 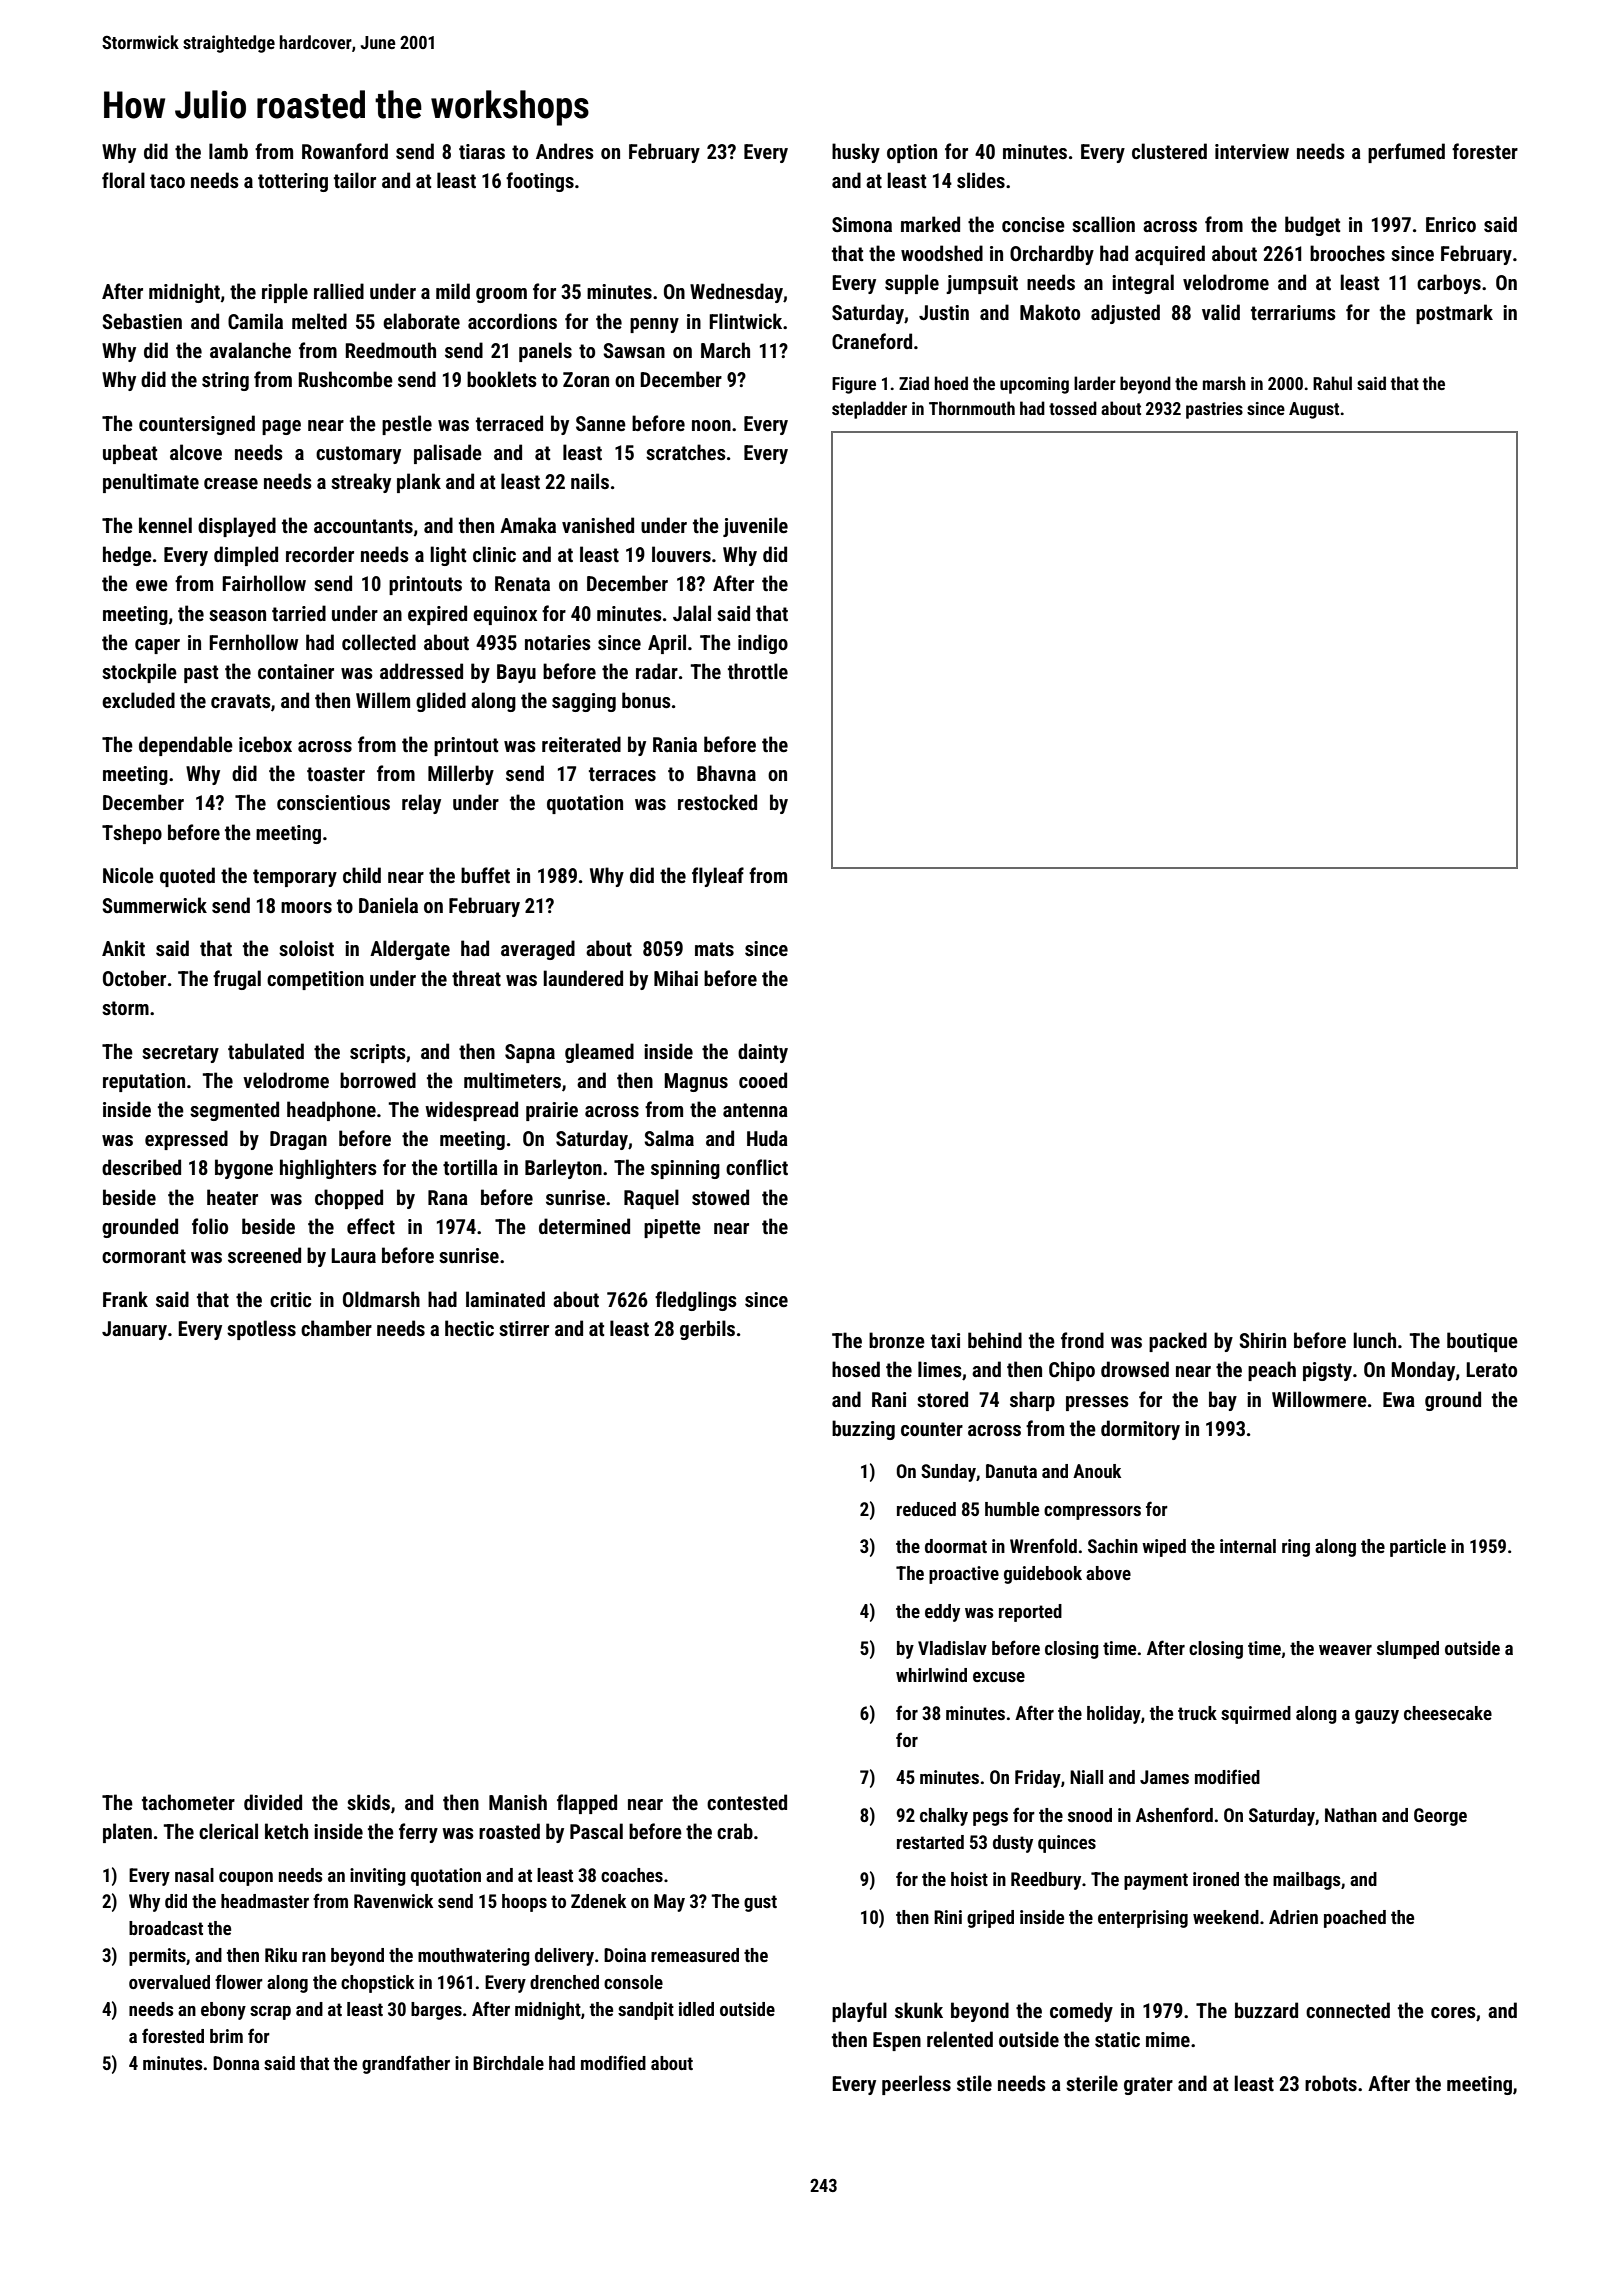 What do you see at coordinates (188, 1802) in the screenshot?
I see `tachometer` at bounding box center [188, 1802].
